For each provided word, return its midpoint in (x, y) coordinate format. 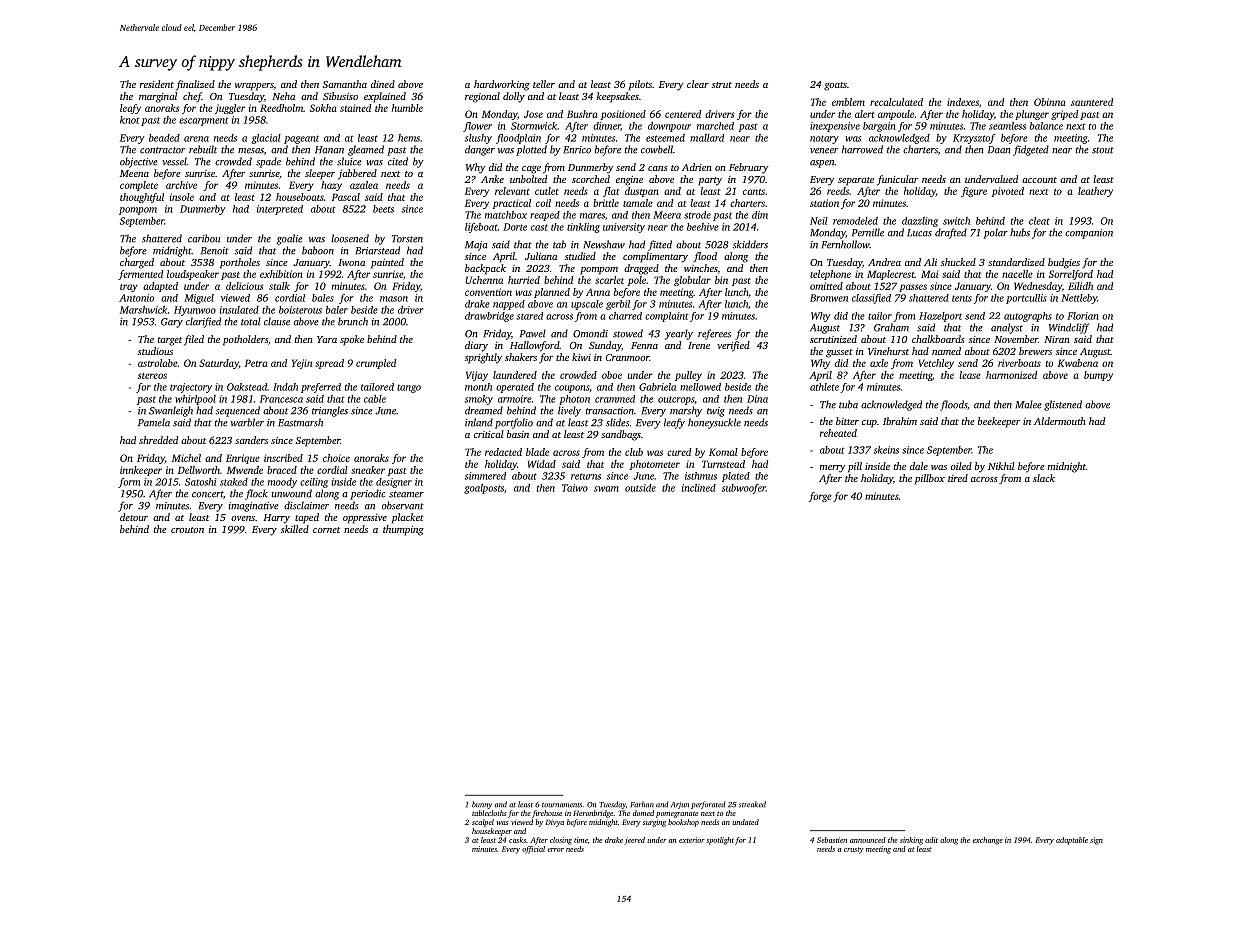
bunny (482, 805)
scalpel (483, 823)
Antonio (136, 298)
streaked (752, 804)
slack (1044, 478)
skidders (750, 244)
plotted (531, 150)
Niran (1057, 339)
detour (134, 517)
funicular (897, 180)
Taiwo (575, 488)
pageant (301, 139)
